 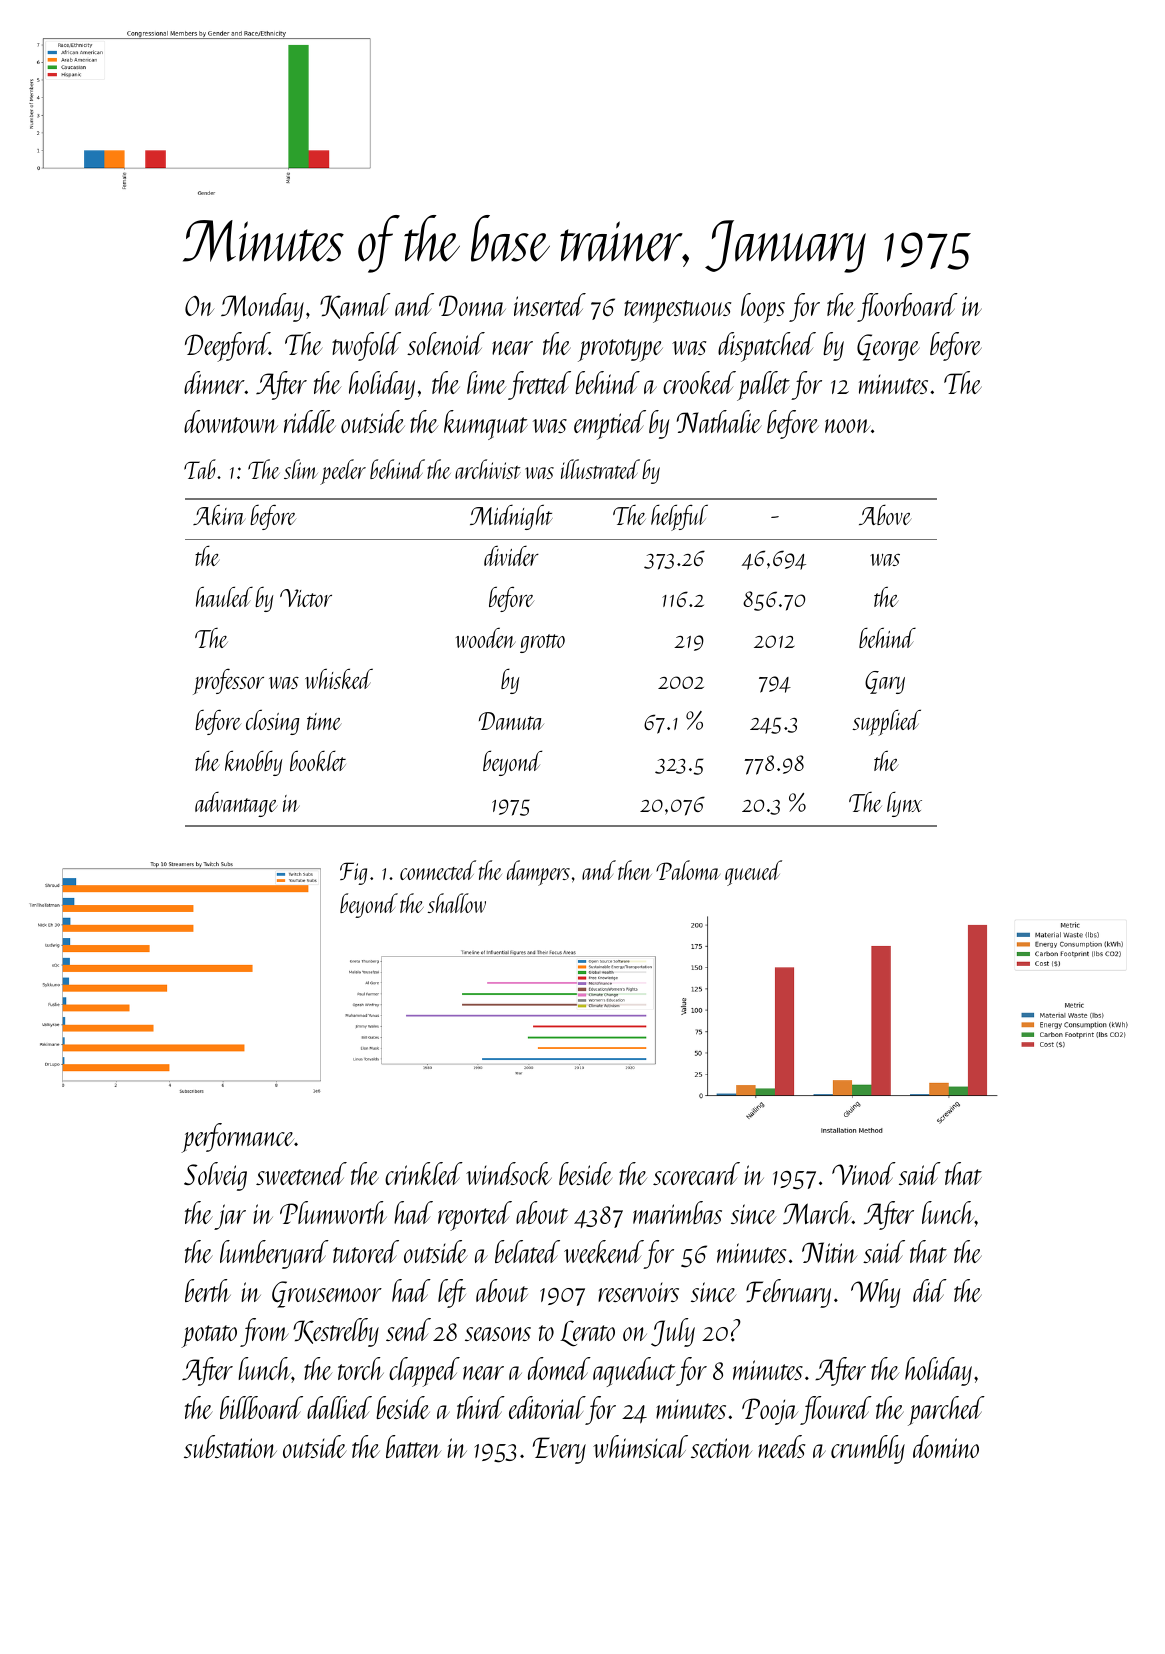 What do you see at coordinates (236, 804) in the screenshot?
I see `advantage` at bounding box center [236, 804].
